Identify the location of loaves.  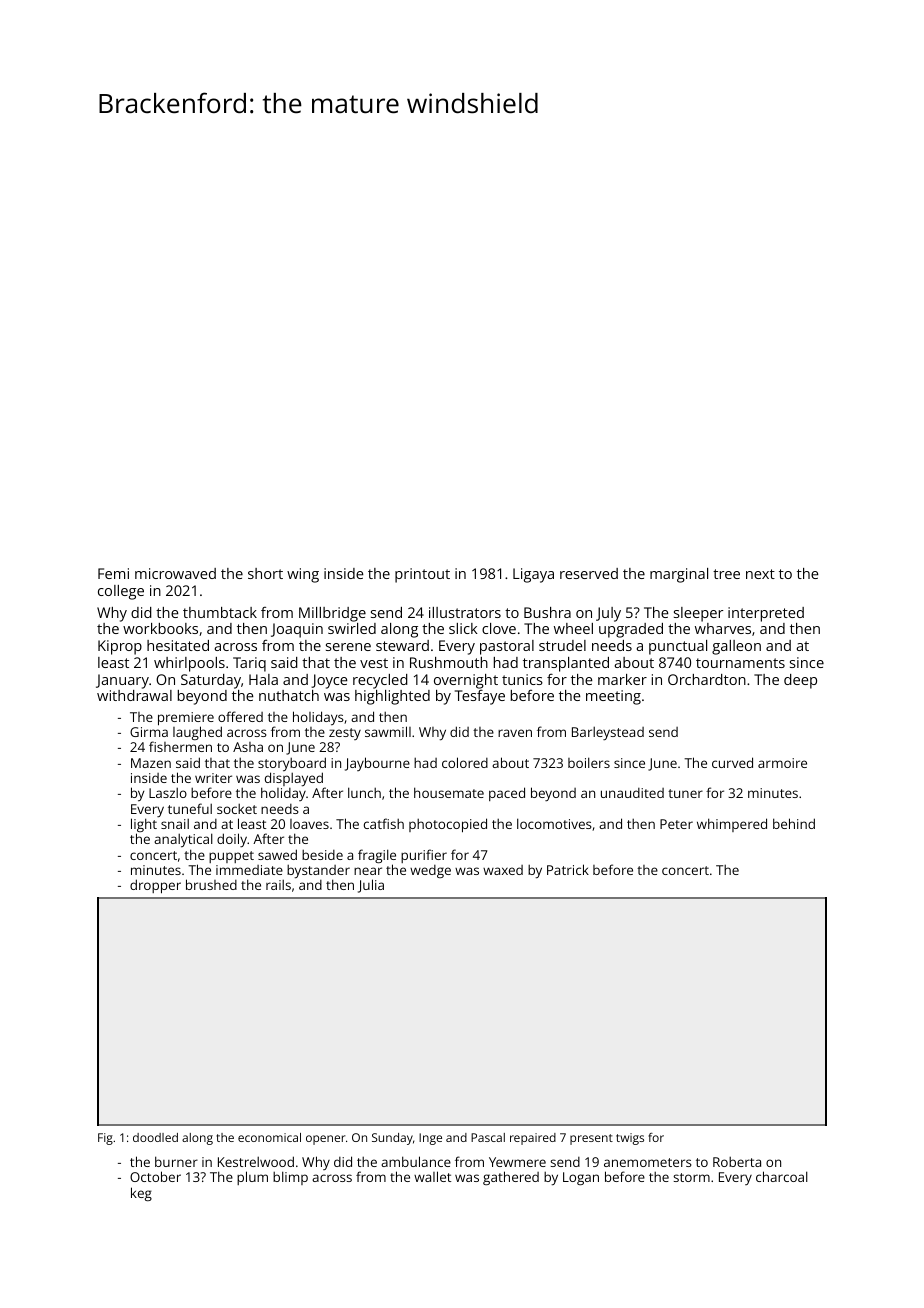
(309, 824).
